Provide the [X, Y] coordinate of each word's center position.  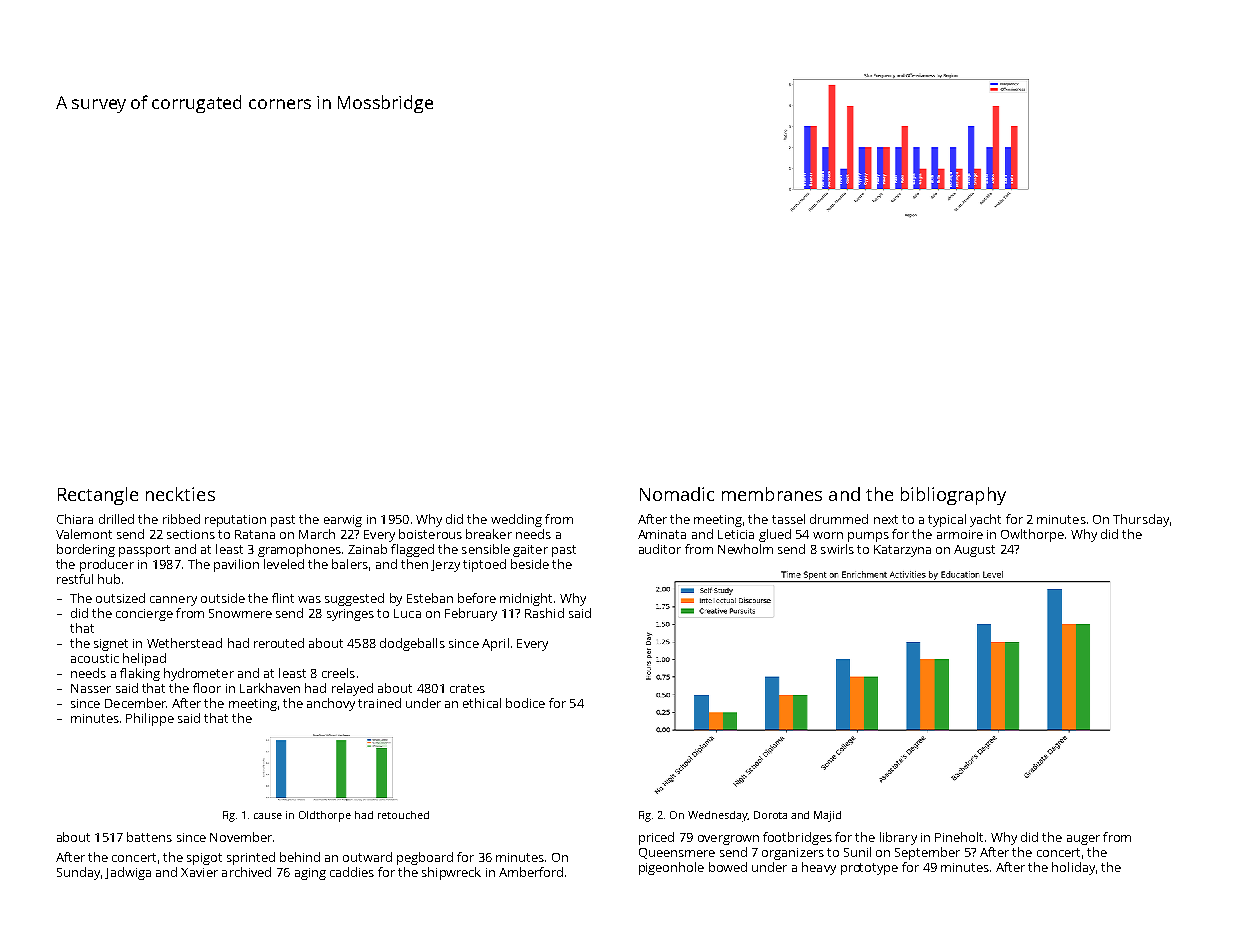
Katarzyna [902, 551]
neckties [180, 494]
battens [149, 837]
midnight [526, 599]
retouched [403, 815]
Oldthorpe [325, 816]
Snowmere [240, 613]
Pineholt [959, 837]
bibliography [953, 496]
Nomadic [677, 494]
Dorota [770, 815]
